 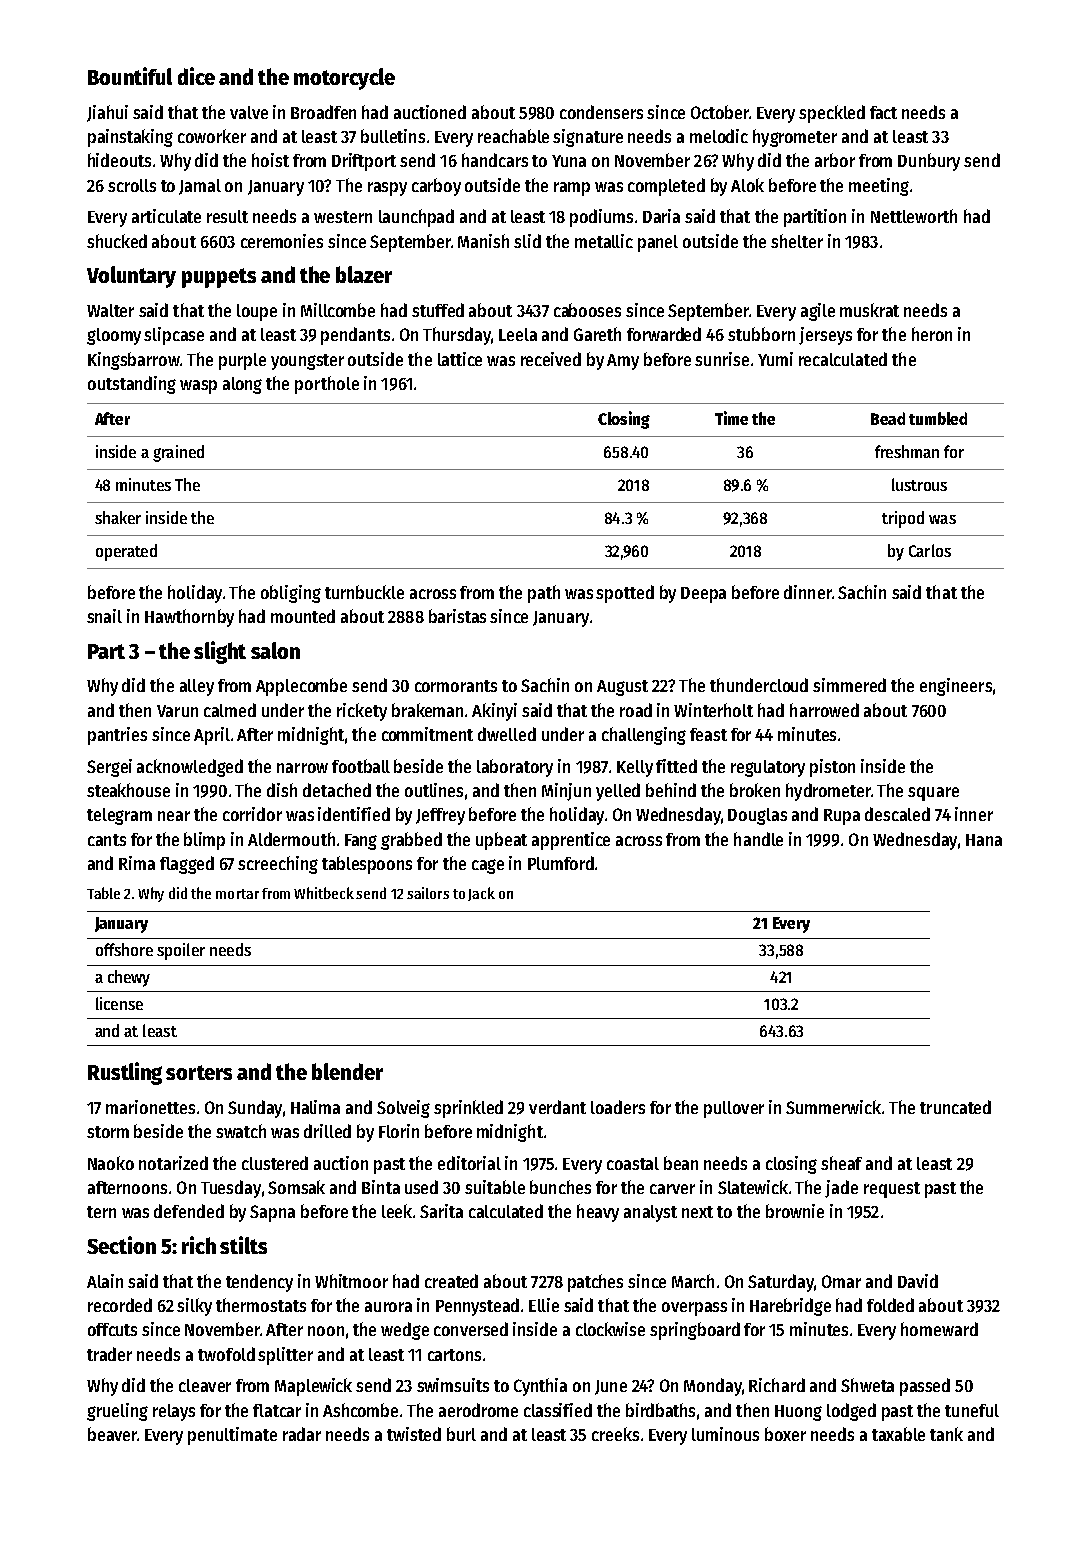 I want to click on Dunbury, so click(x=929, y=162).
